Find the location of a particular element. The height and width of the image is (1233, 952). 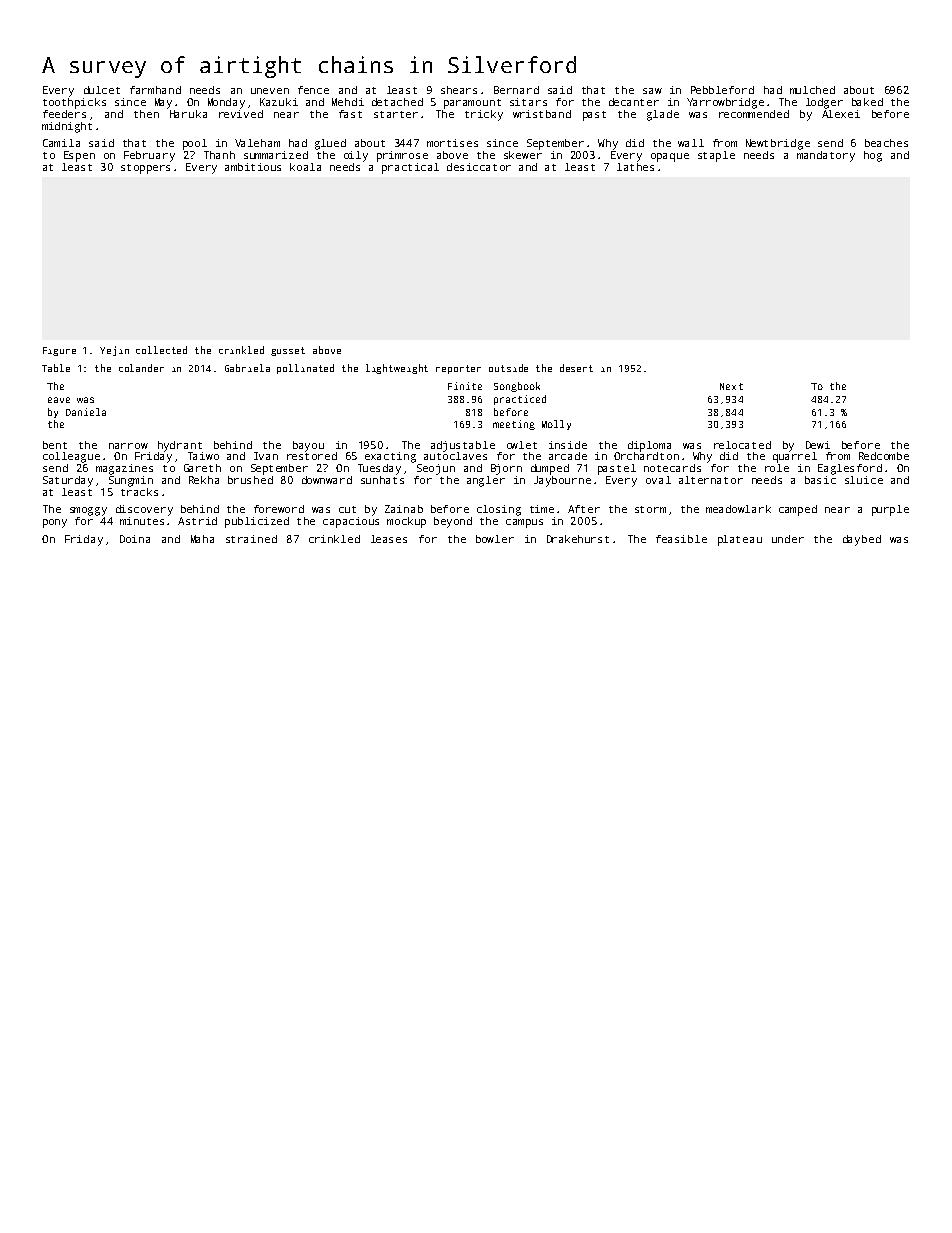

bayou is located at coordinates (308, 446).
